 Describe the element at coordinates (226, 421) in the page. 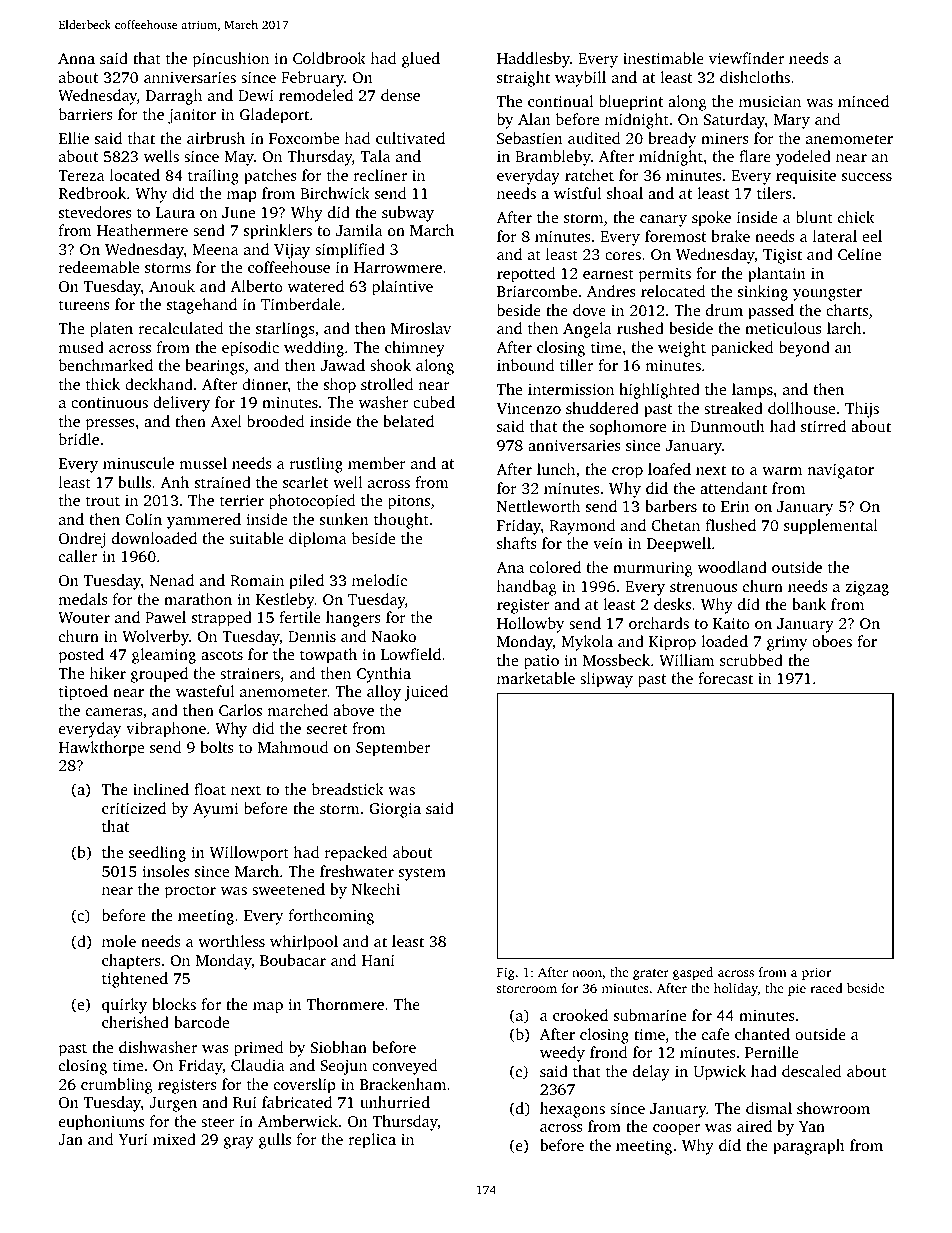

I see `Axel` at that location.
